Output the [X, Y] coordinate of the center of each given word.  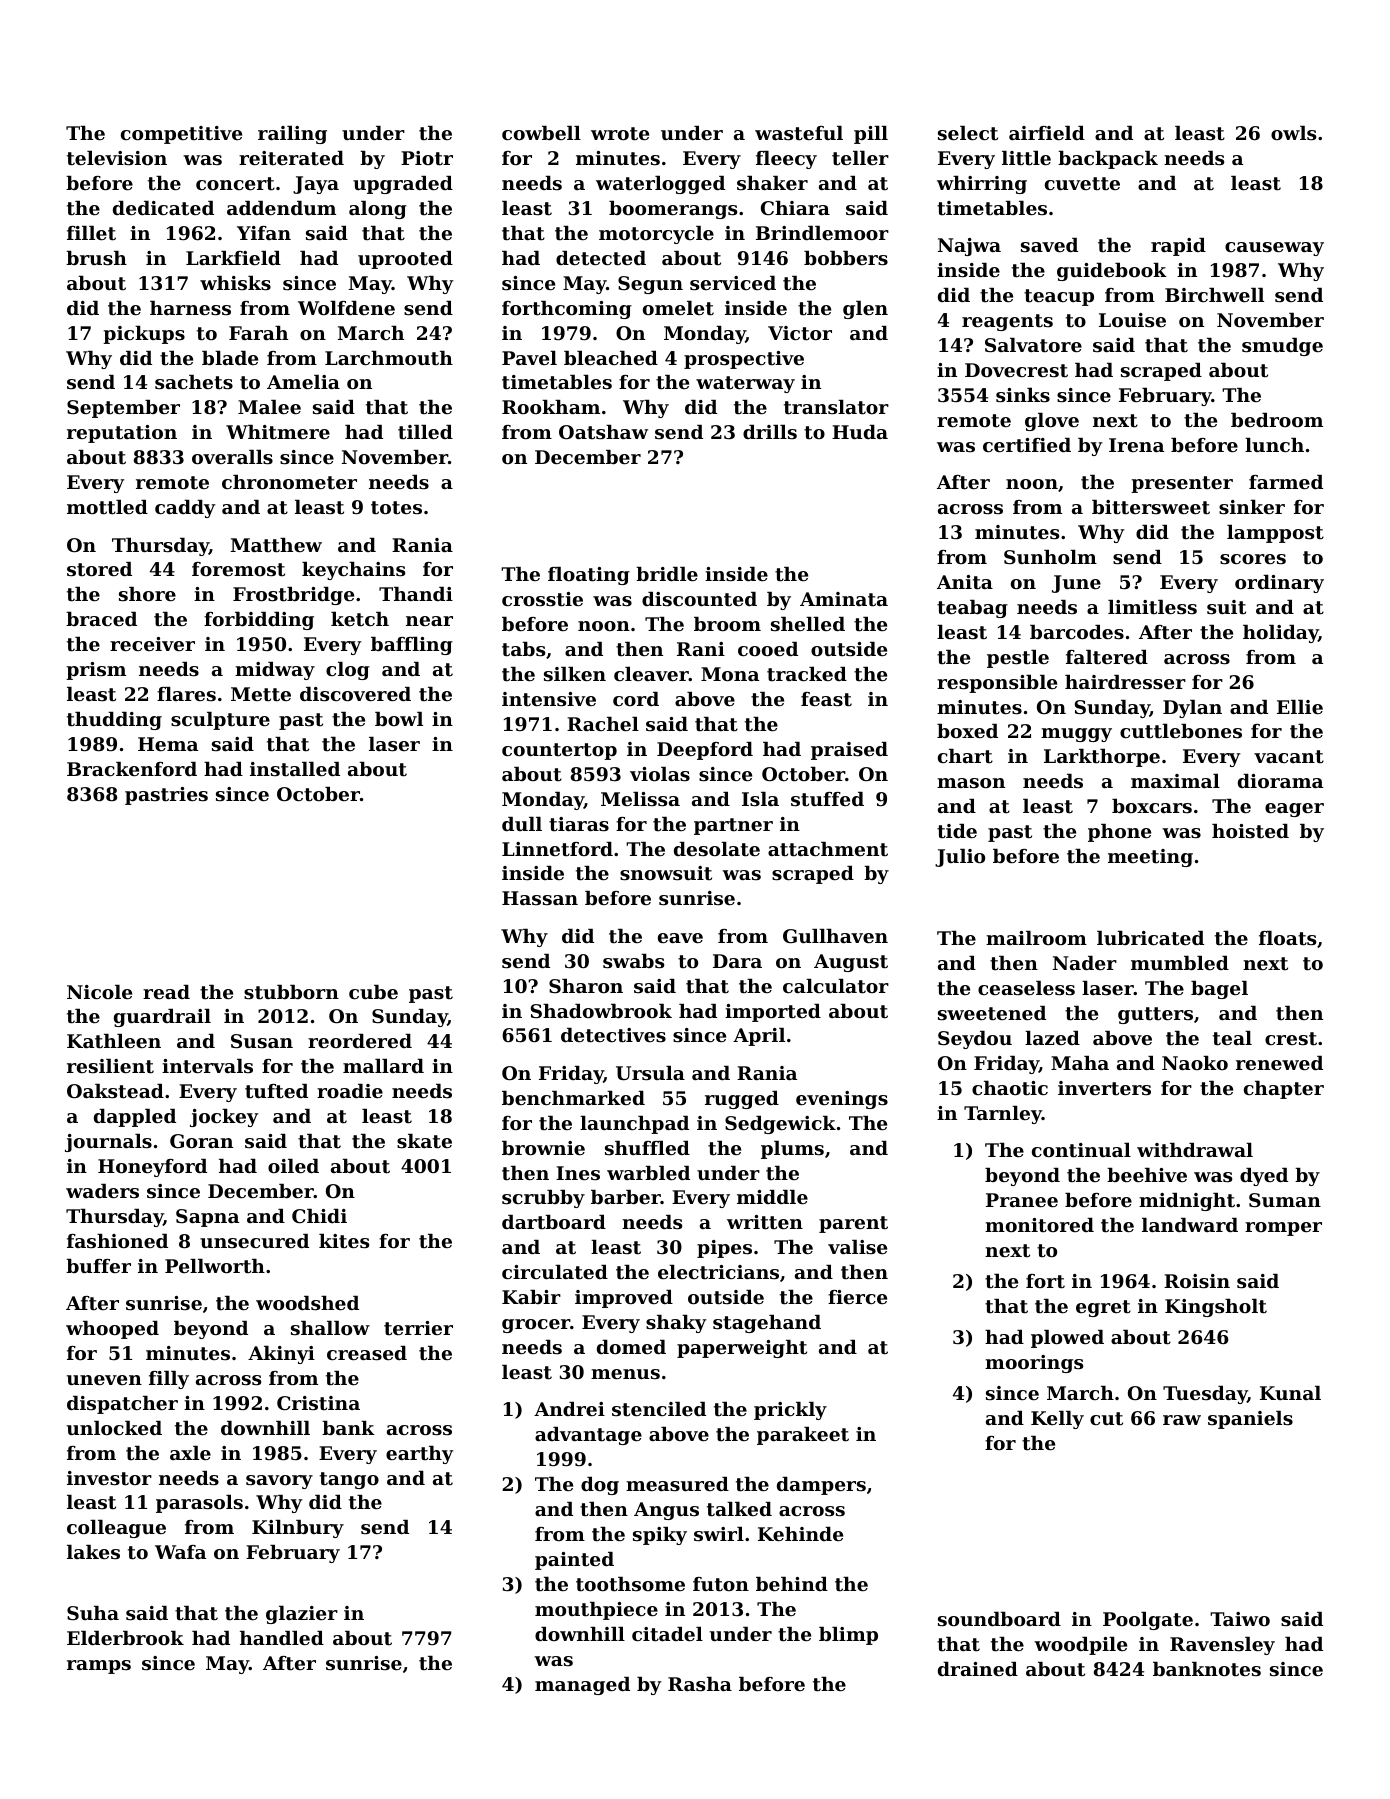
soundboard [999, 1619]
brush [96, 258]
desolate [717, 849]
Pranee [1022, 1200]
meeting [1150, 858]
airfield [1047, 133]
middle [772, 1197]
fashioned [117, 1241]
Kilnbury [298, 1529]
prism [96, 671]
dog [600, 1486]
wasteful [799, 133]
